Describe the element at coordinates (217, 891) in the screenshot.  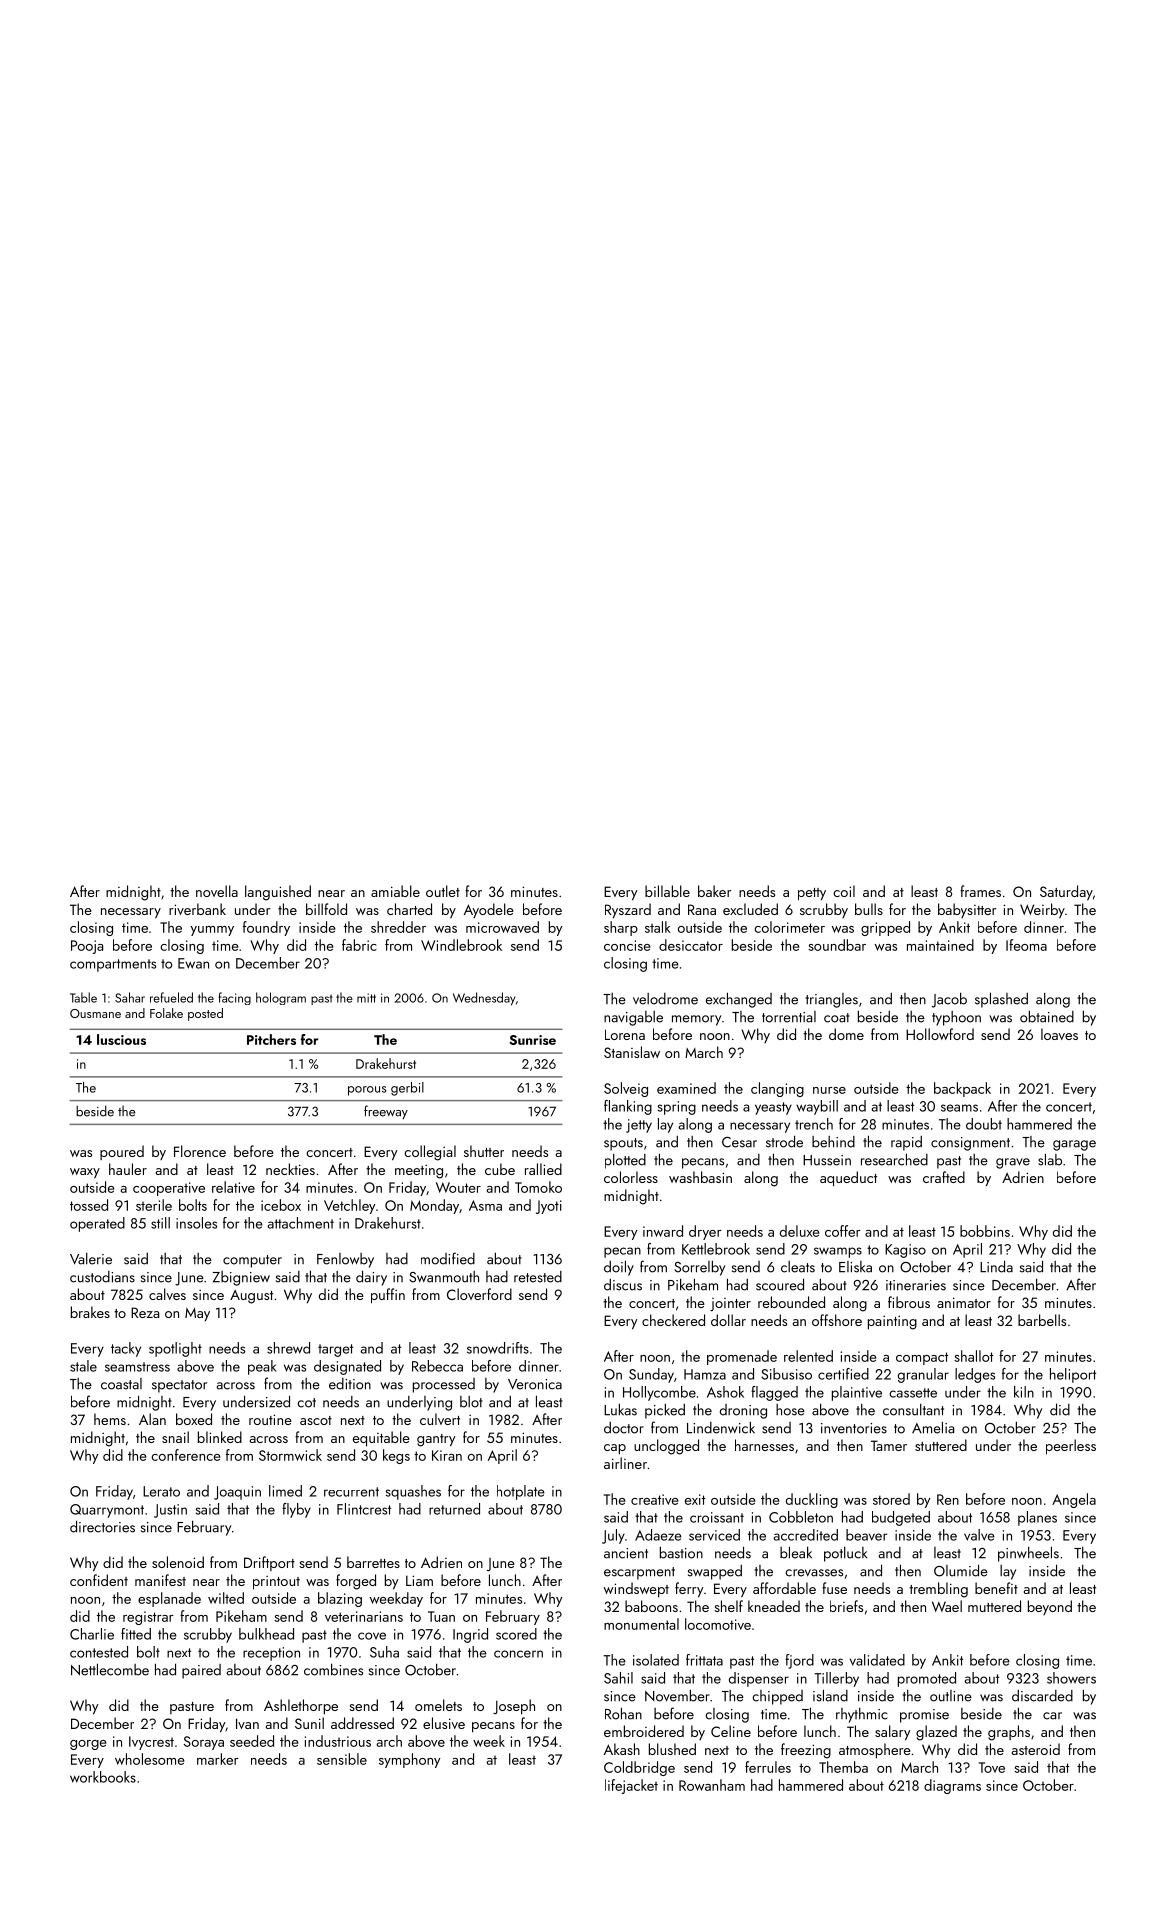
I see `novella` at that location.
